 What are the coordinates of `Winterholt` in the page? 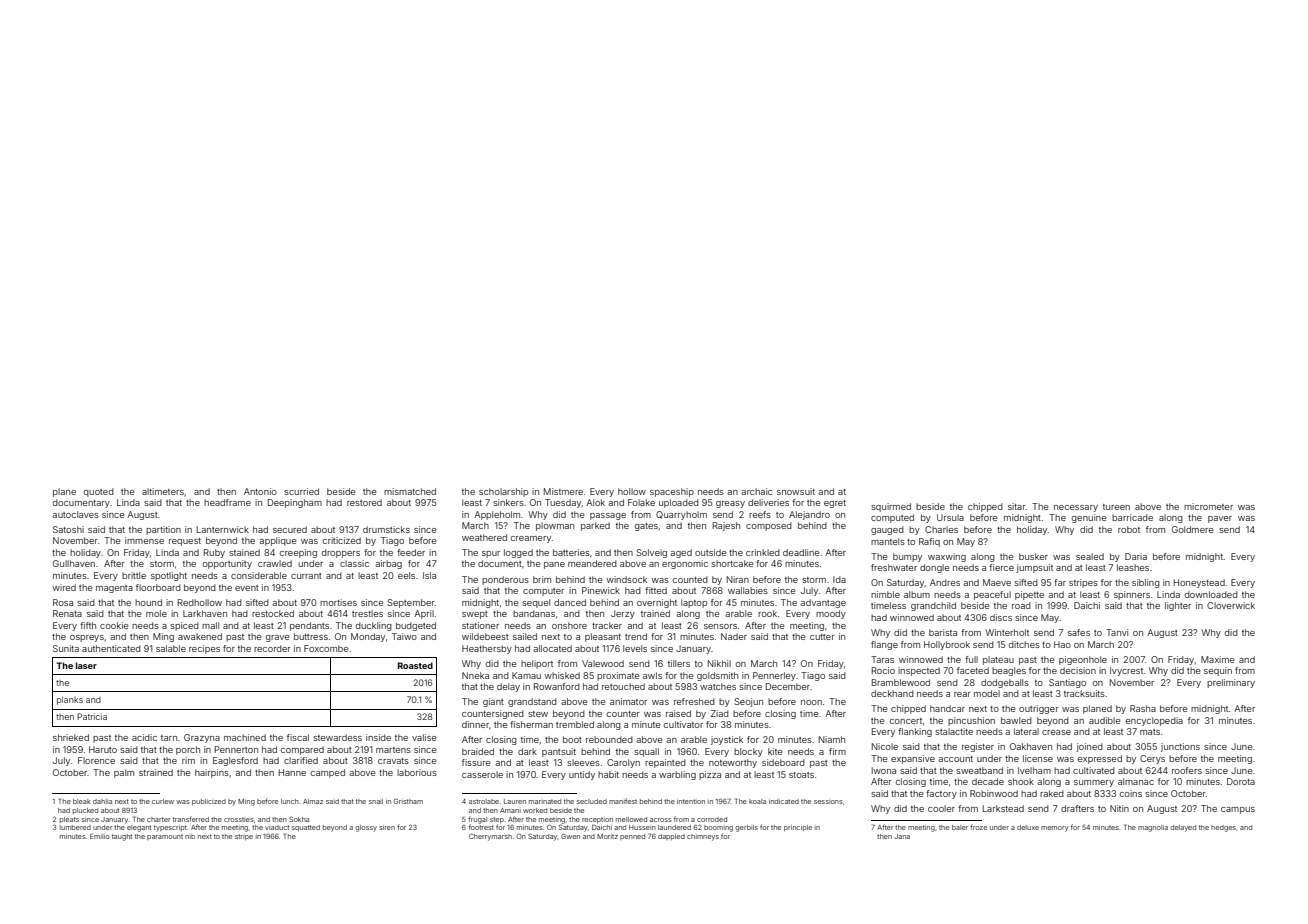 It's located at (1007, 632).
